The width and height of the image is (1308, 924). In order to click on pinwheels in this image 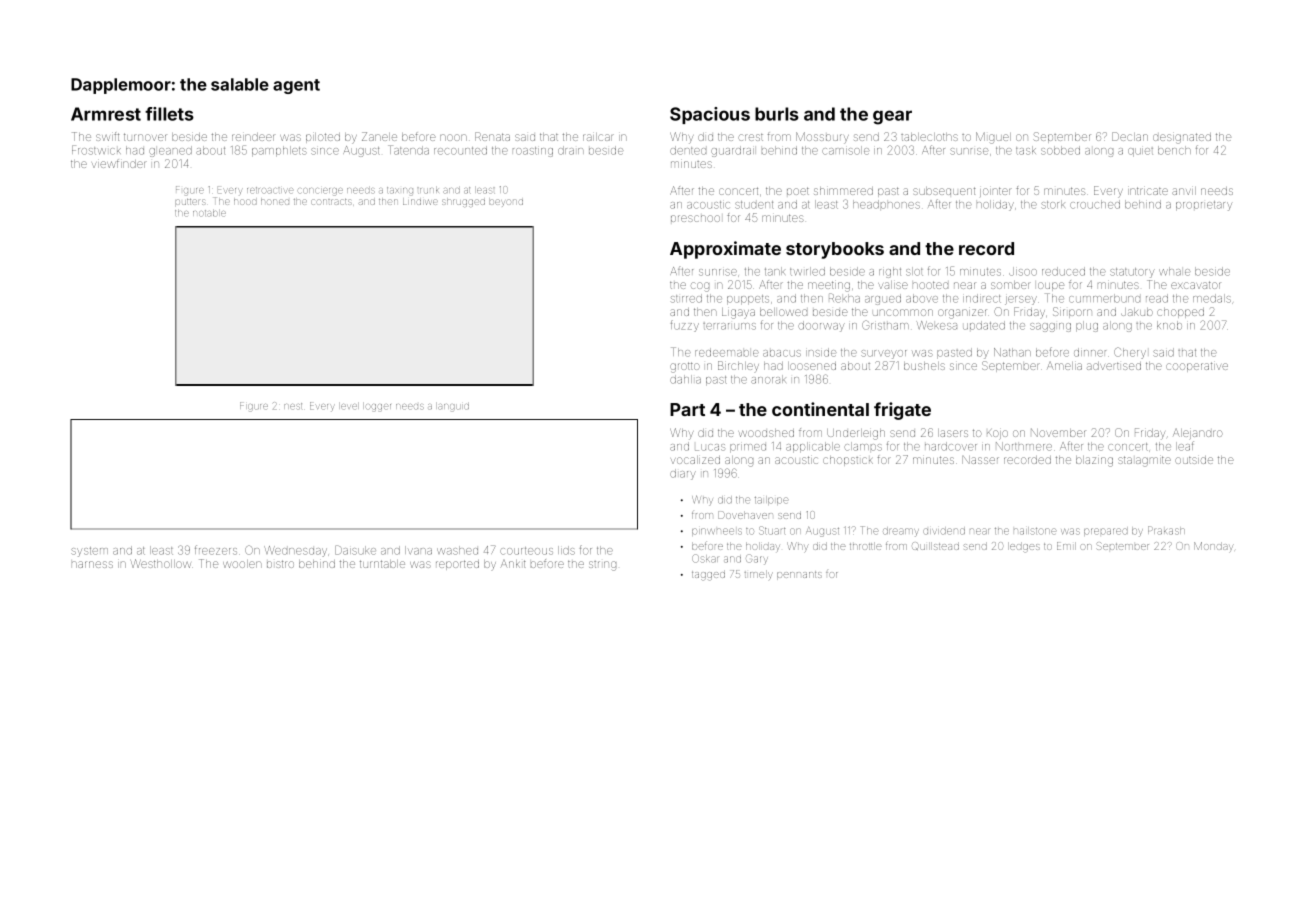, I will do `click(717, 532)`.
